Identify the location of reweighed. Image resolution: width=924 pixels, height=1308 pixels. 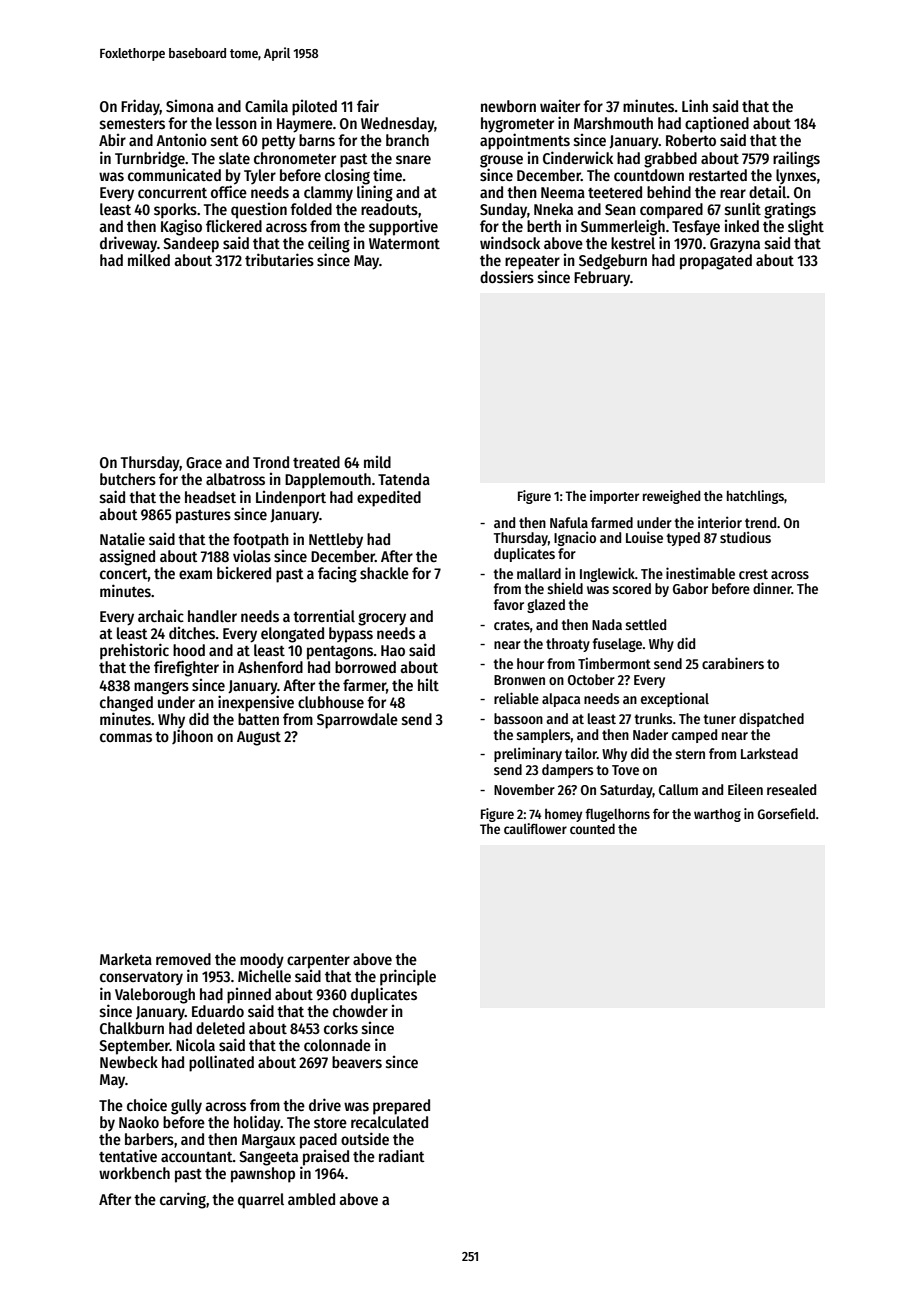
(672, 497).
